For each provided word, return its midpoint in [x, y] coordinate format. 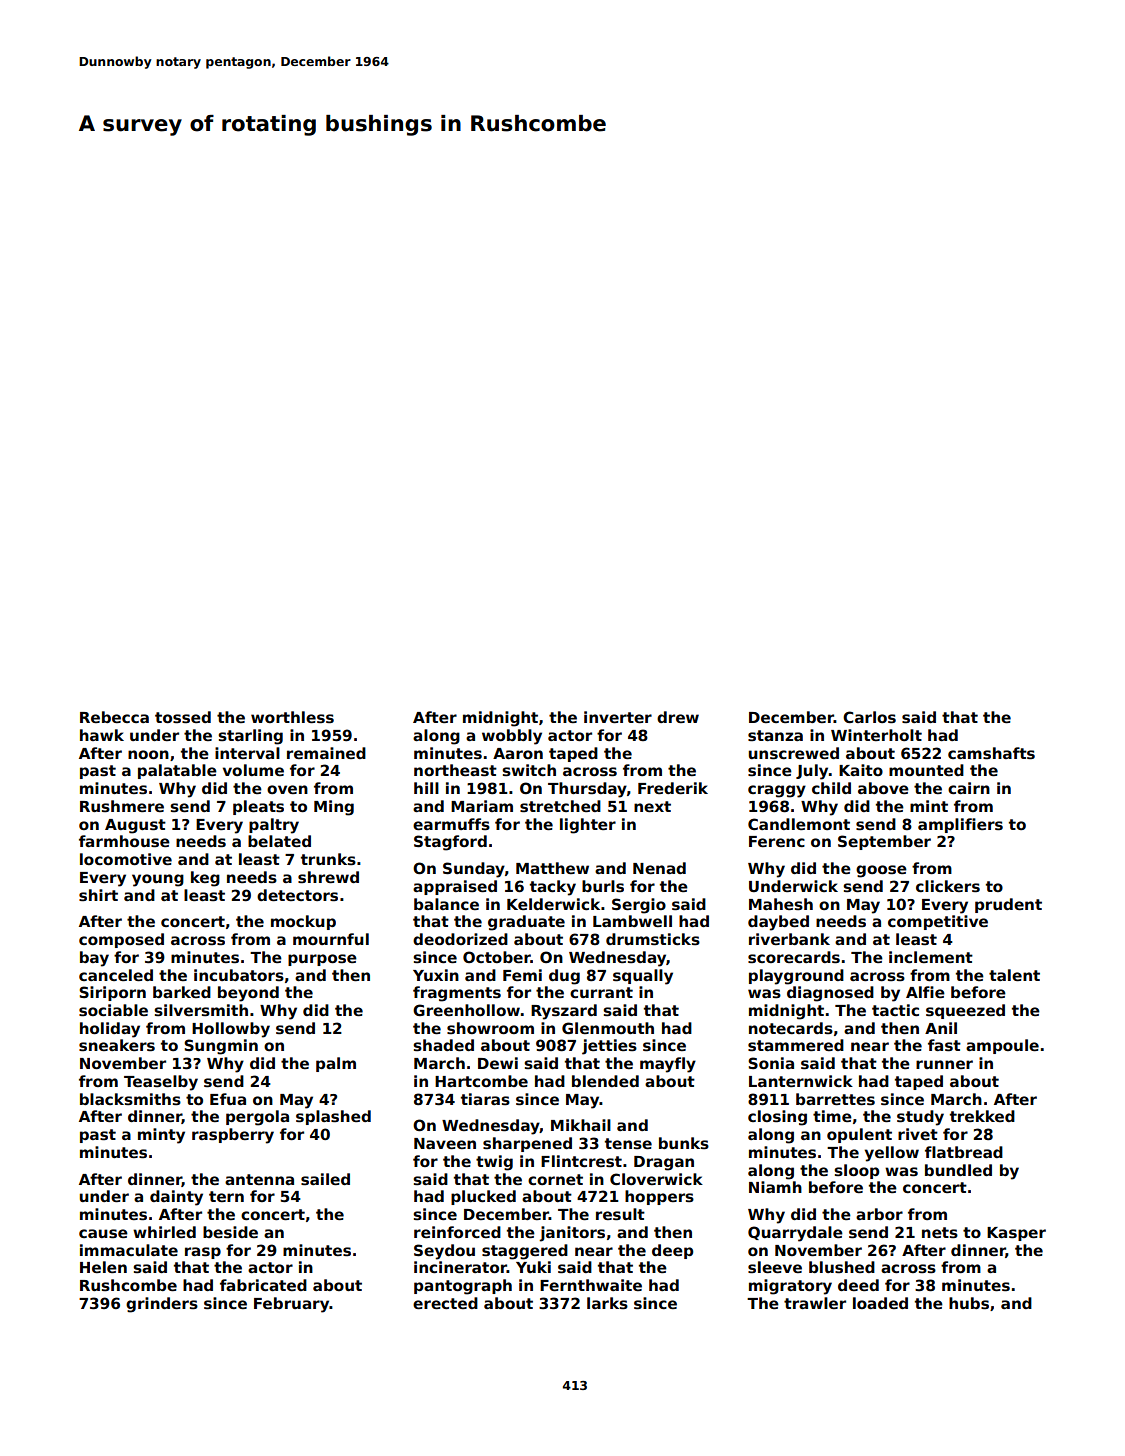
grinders [162, 1305]
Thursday [587, 790]
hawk [102, 735]
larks [607, 1303]
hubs [969, 1303]
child [831, 788]
